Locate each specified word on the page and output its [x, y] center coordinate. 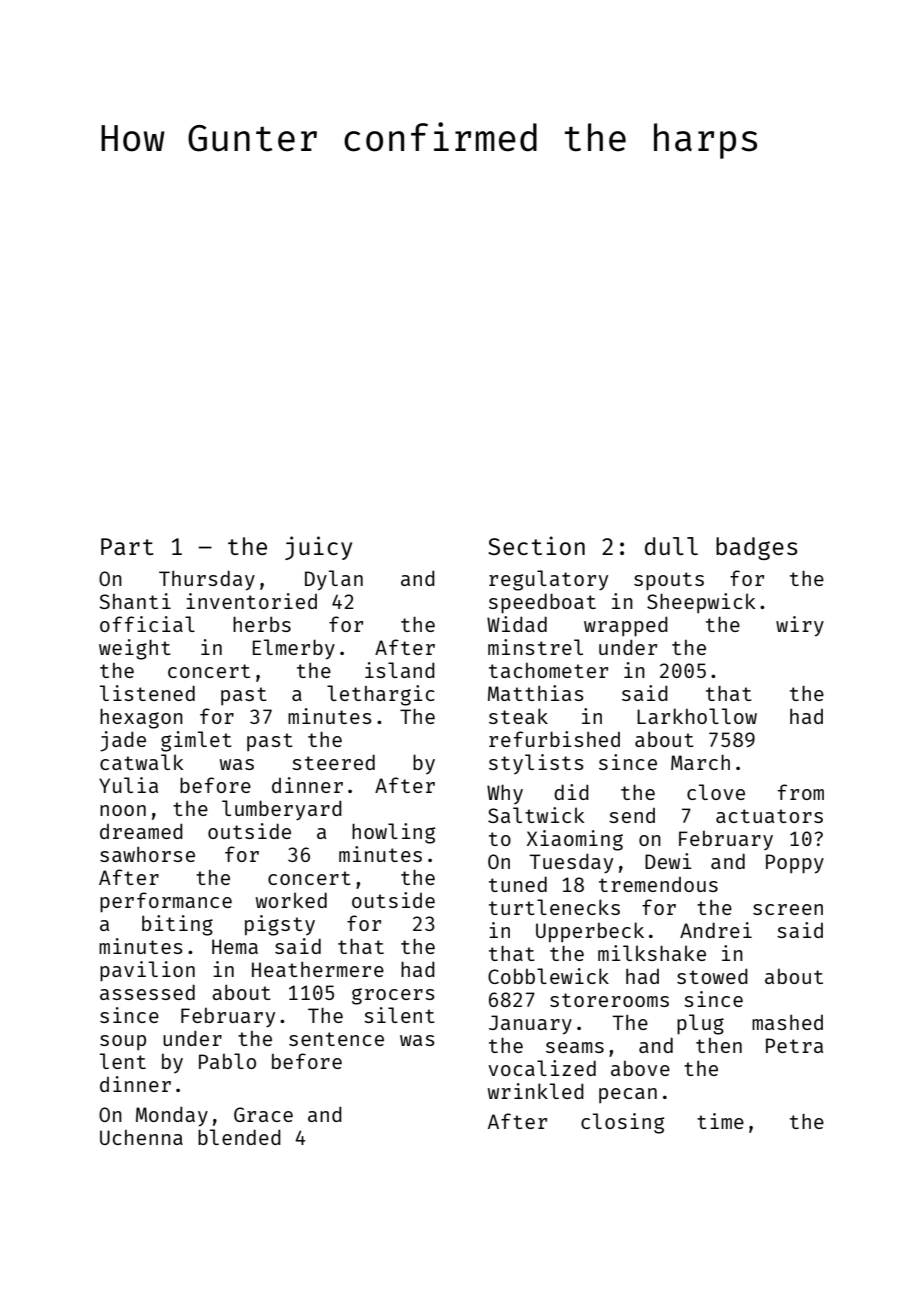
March [700, 762]
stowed [712, 976]
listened [147, 693]
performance [166, 902]
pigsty [280, 925]
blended [239, 1137]
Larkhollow [697, 716]
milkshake [652, 953]
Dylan [334, 580]
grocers [393, 996]
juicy [318, 548]
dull [671, 546]
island [400, 670]
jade [123, 741]
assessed [147, 992]
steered [333, 762]
